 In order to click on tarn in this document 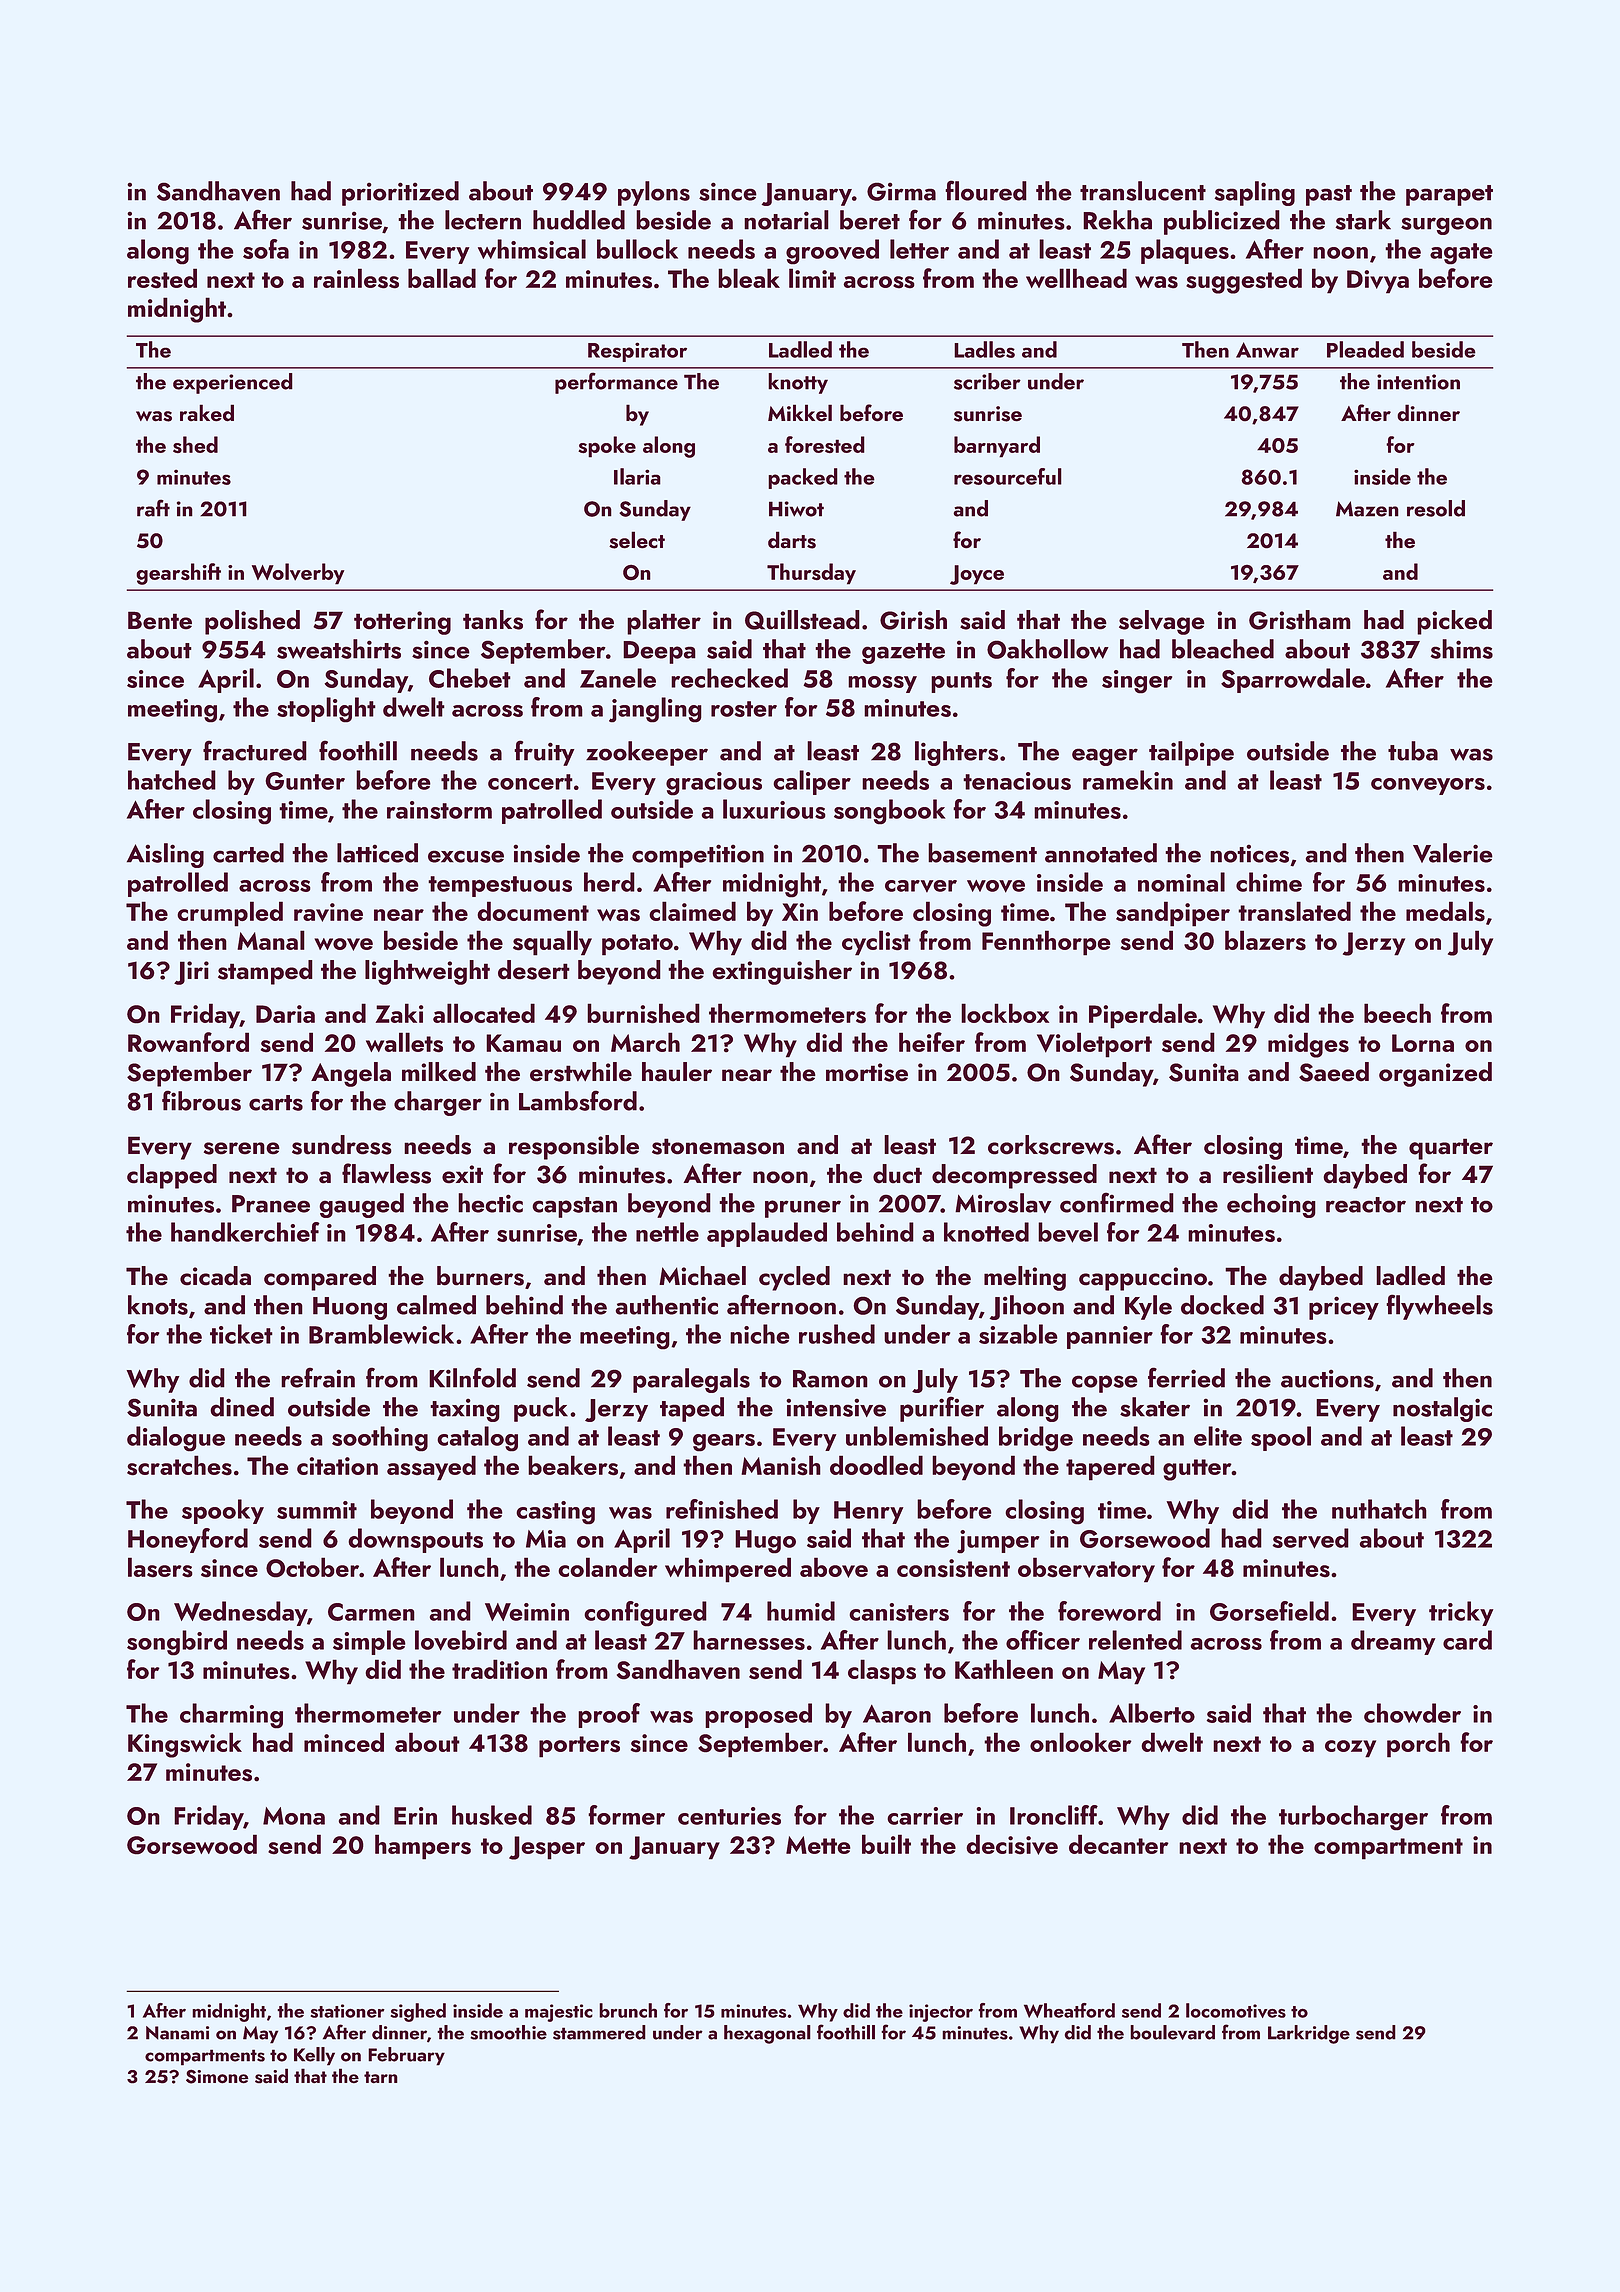, I will do `click(381, 2077)`.
